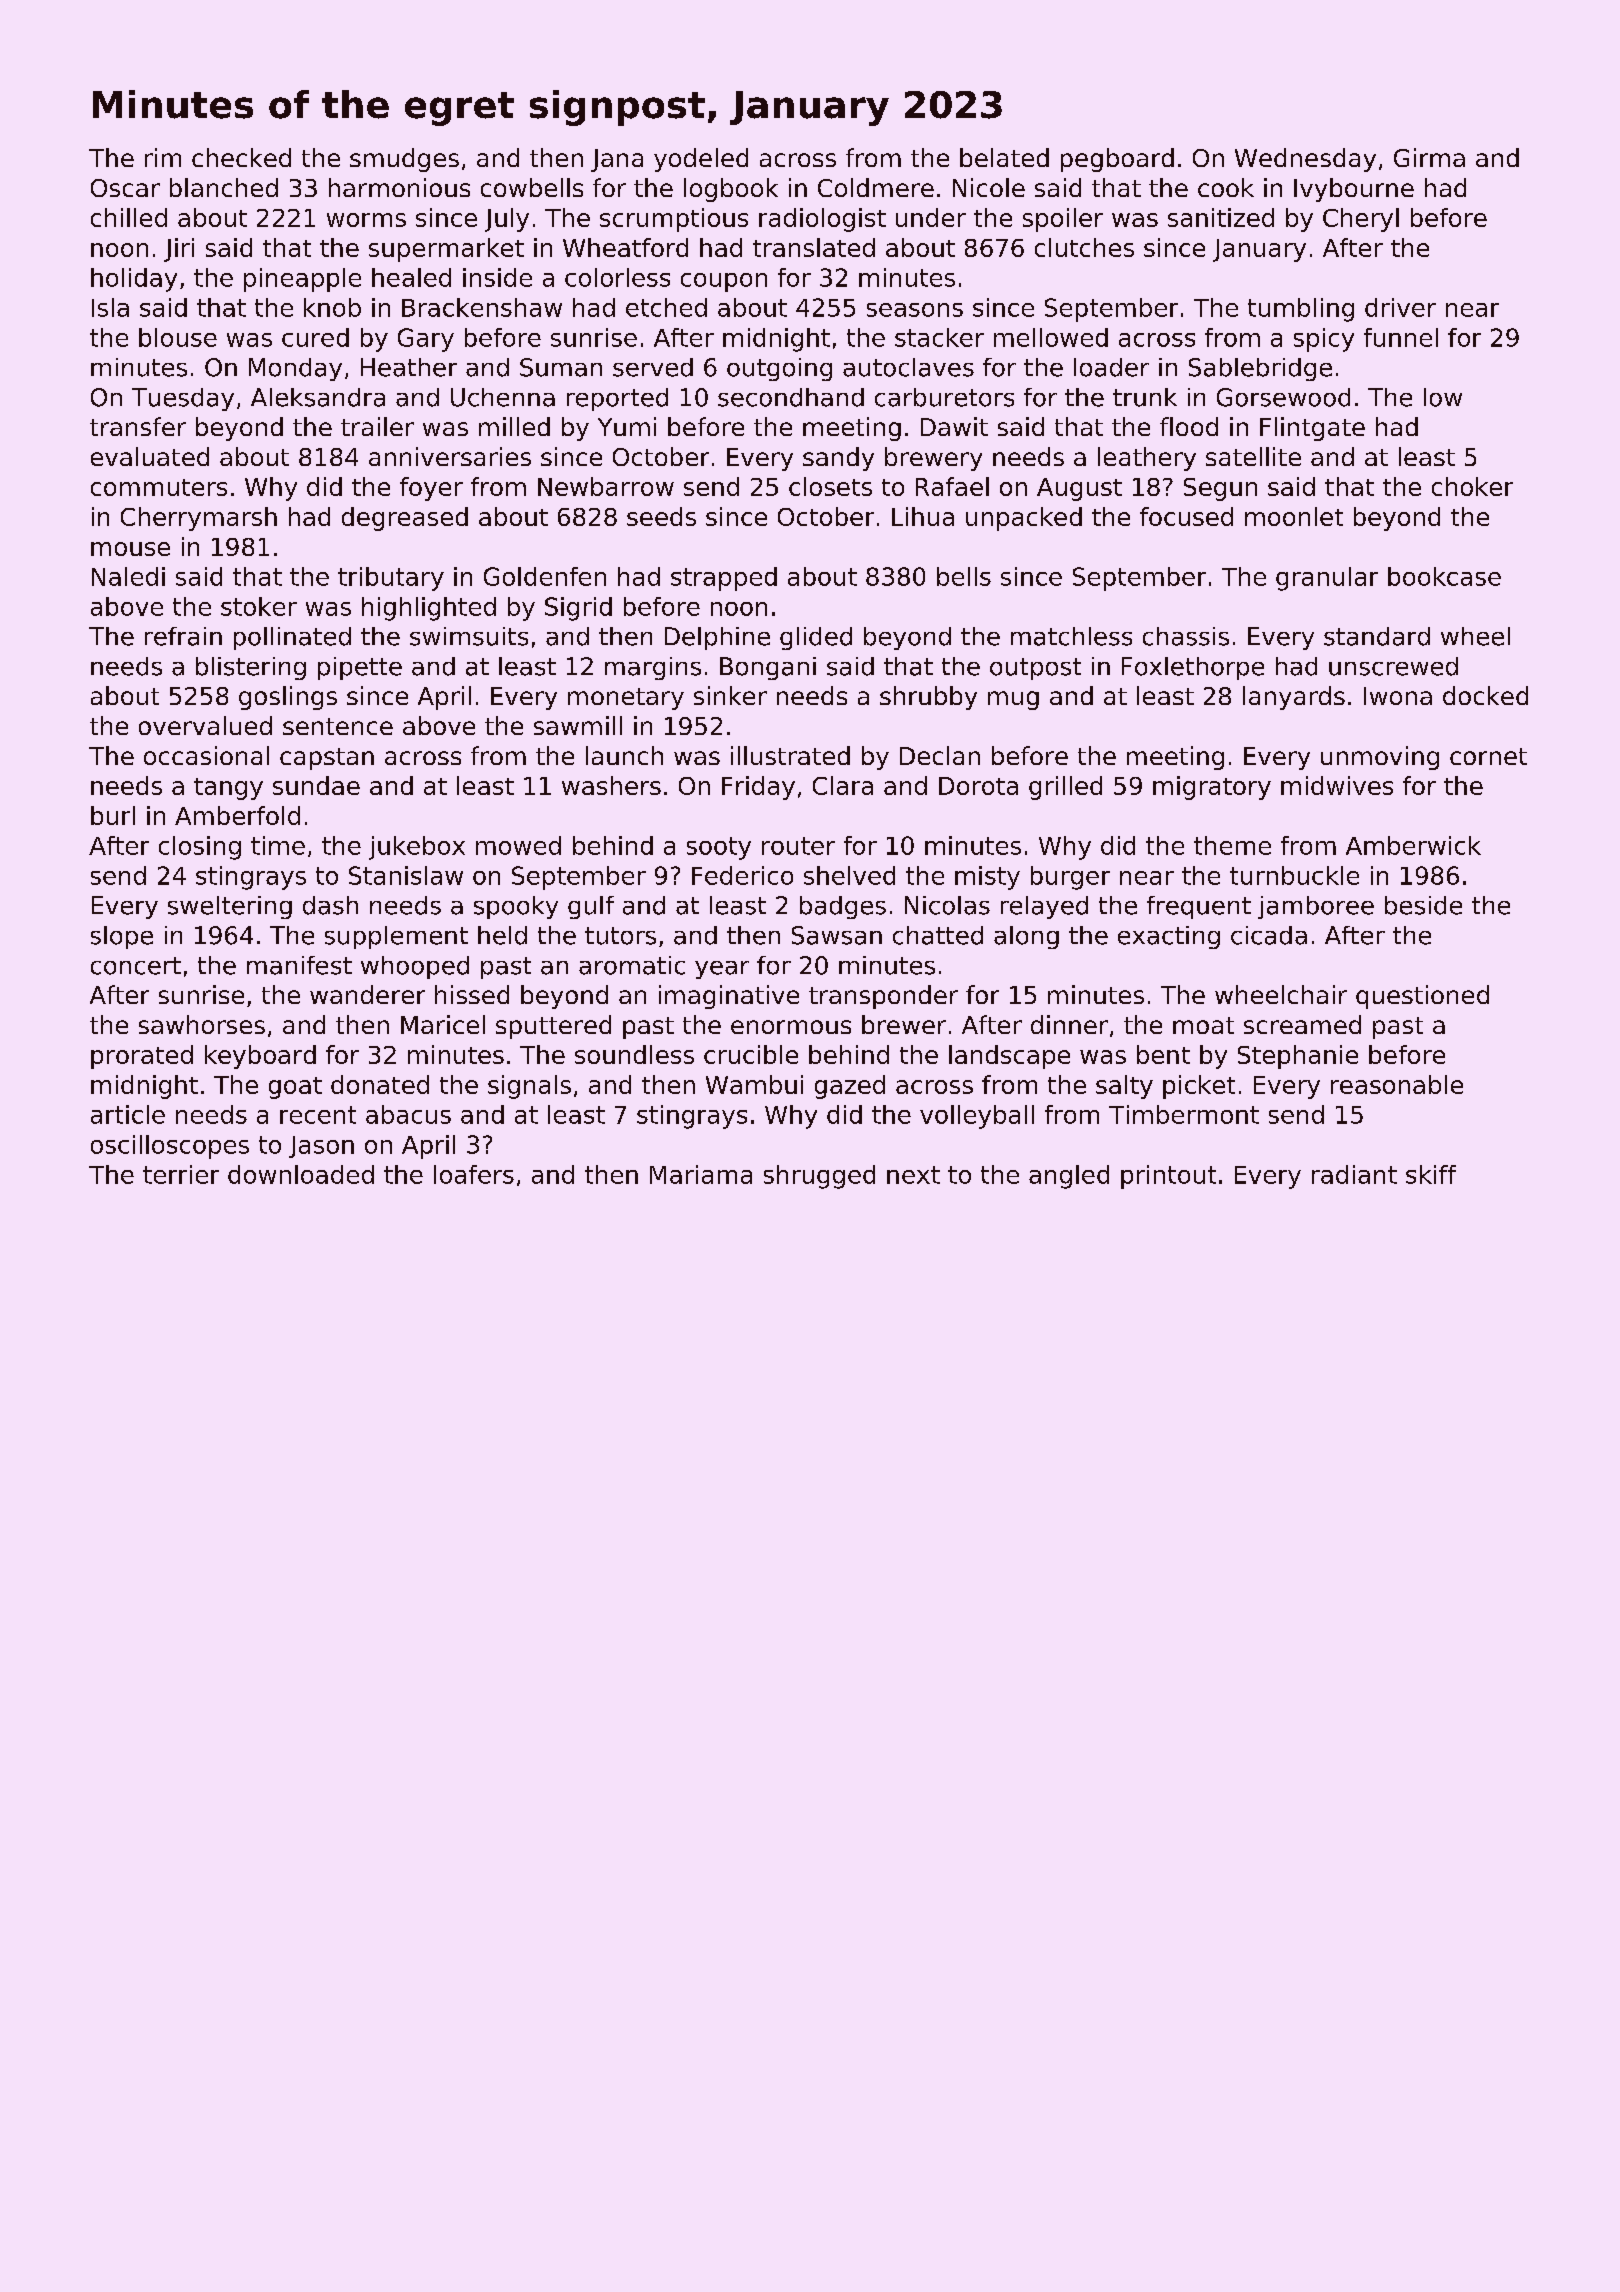 This screenshot has width=1620, height=2292. Describe the element at coordinates (915, 310) in the screenshot. I see `seasons` at that location.
